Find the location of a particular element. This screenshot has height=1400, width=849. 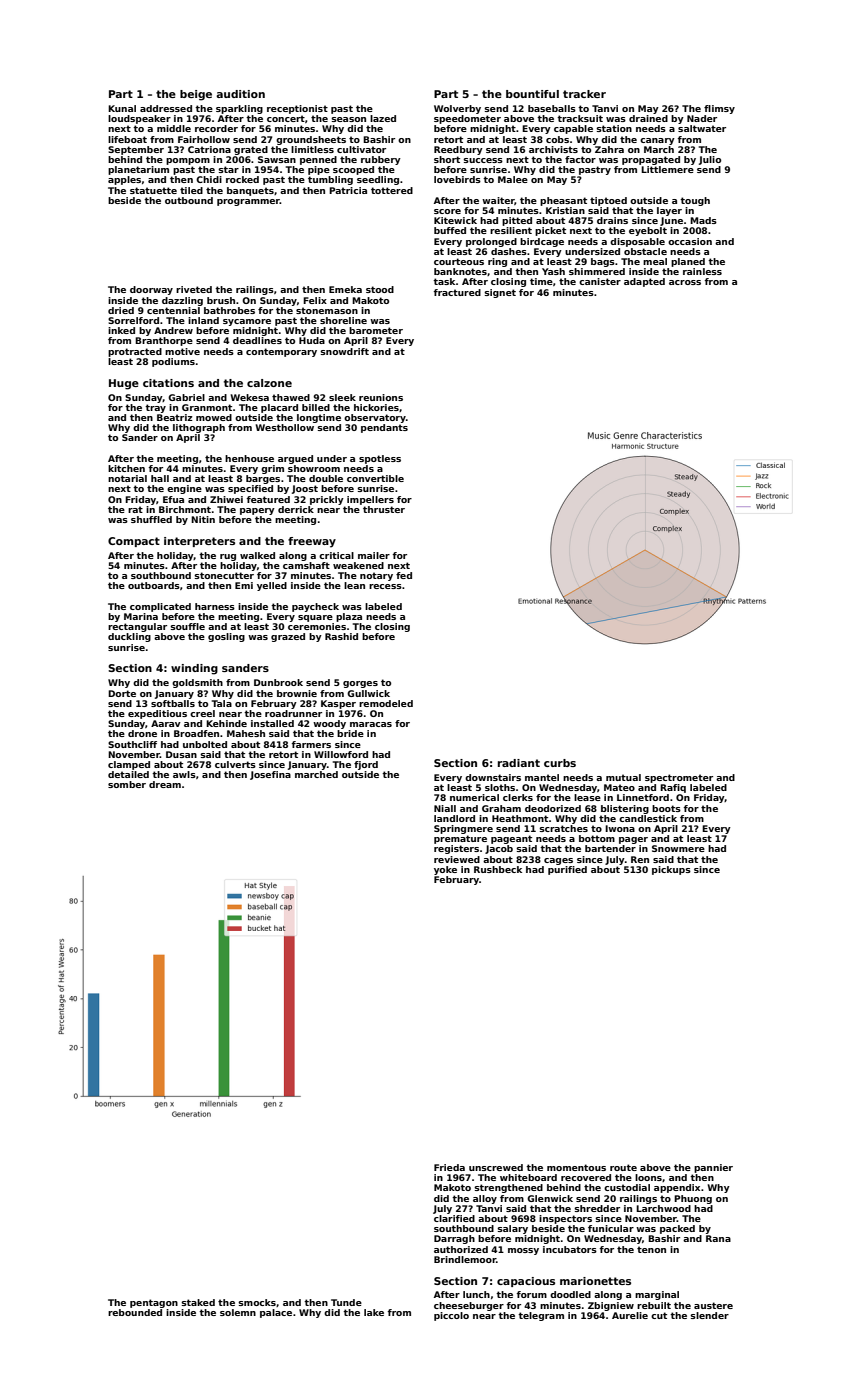

pipe is located at coordinates (319, 170).
